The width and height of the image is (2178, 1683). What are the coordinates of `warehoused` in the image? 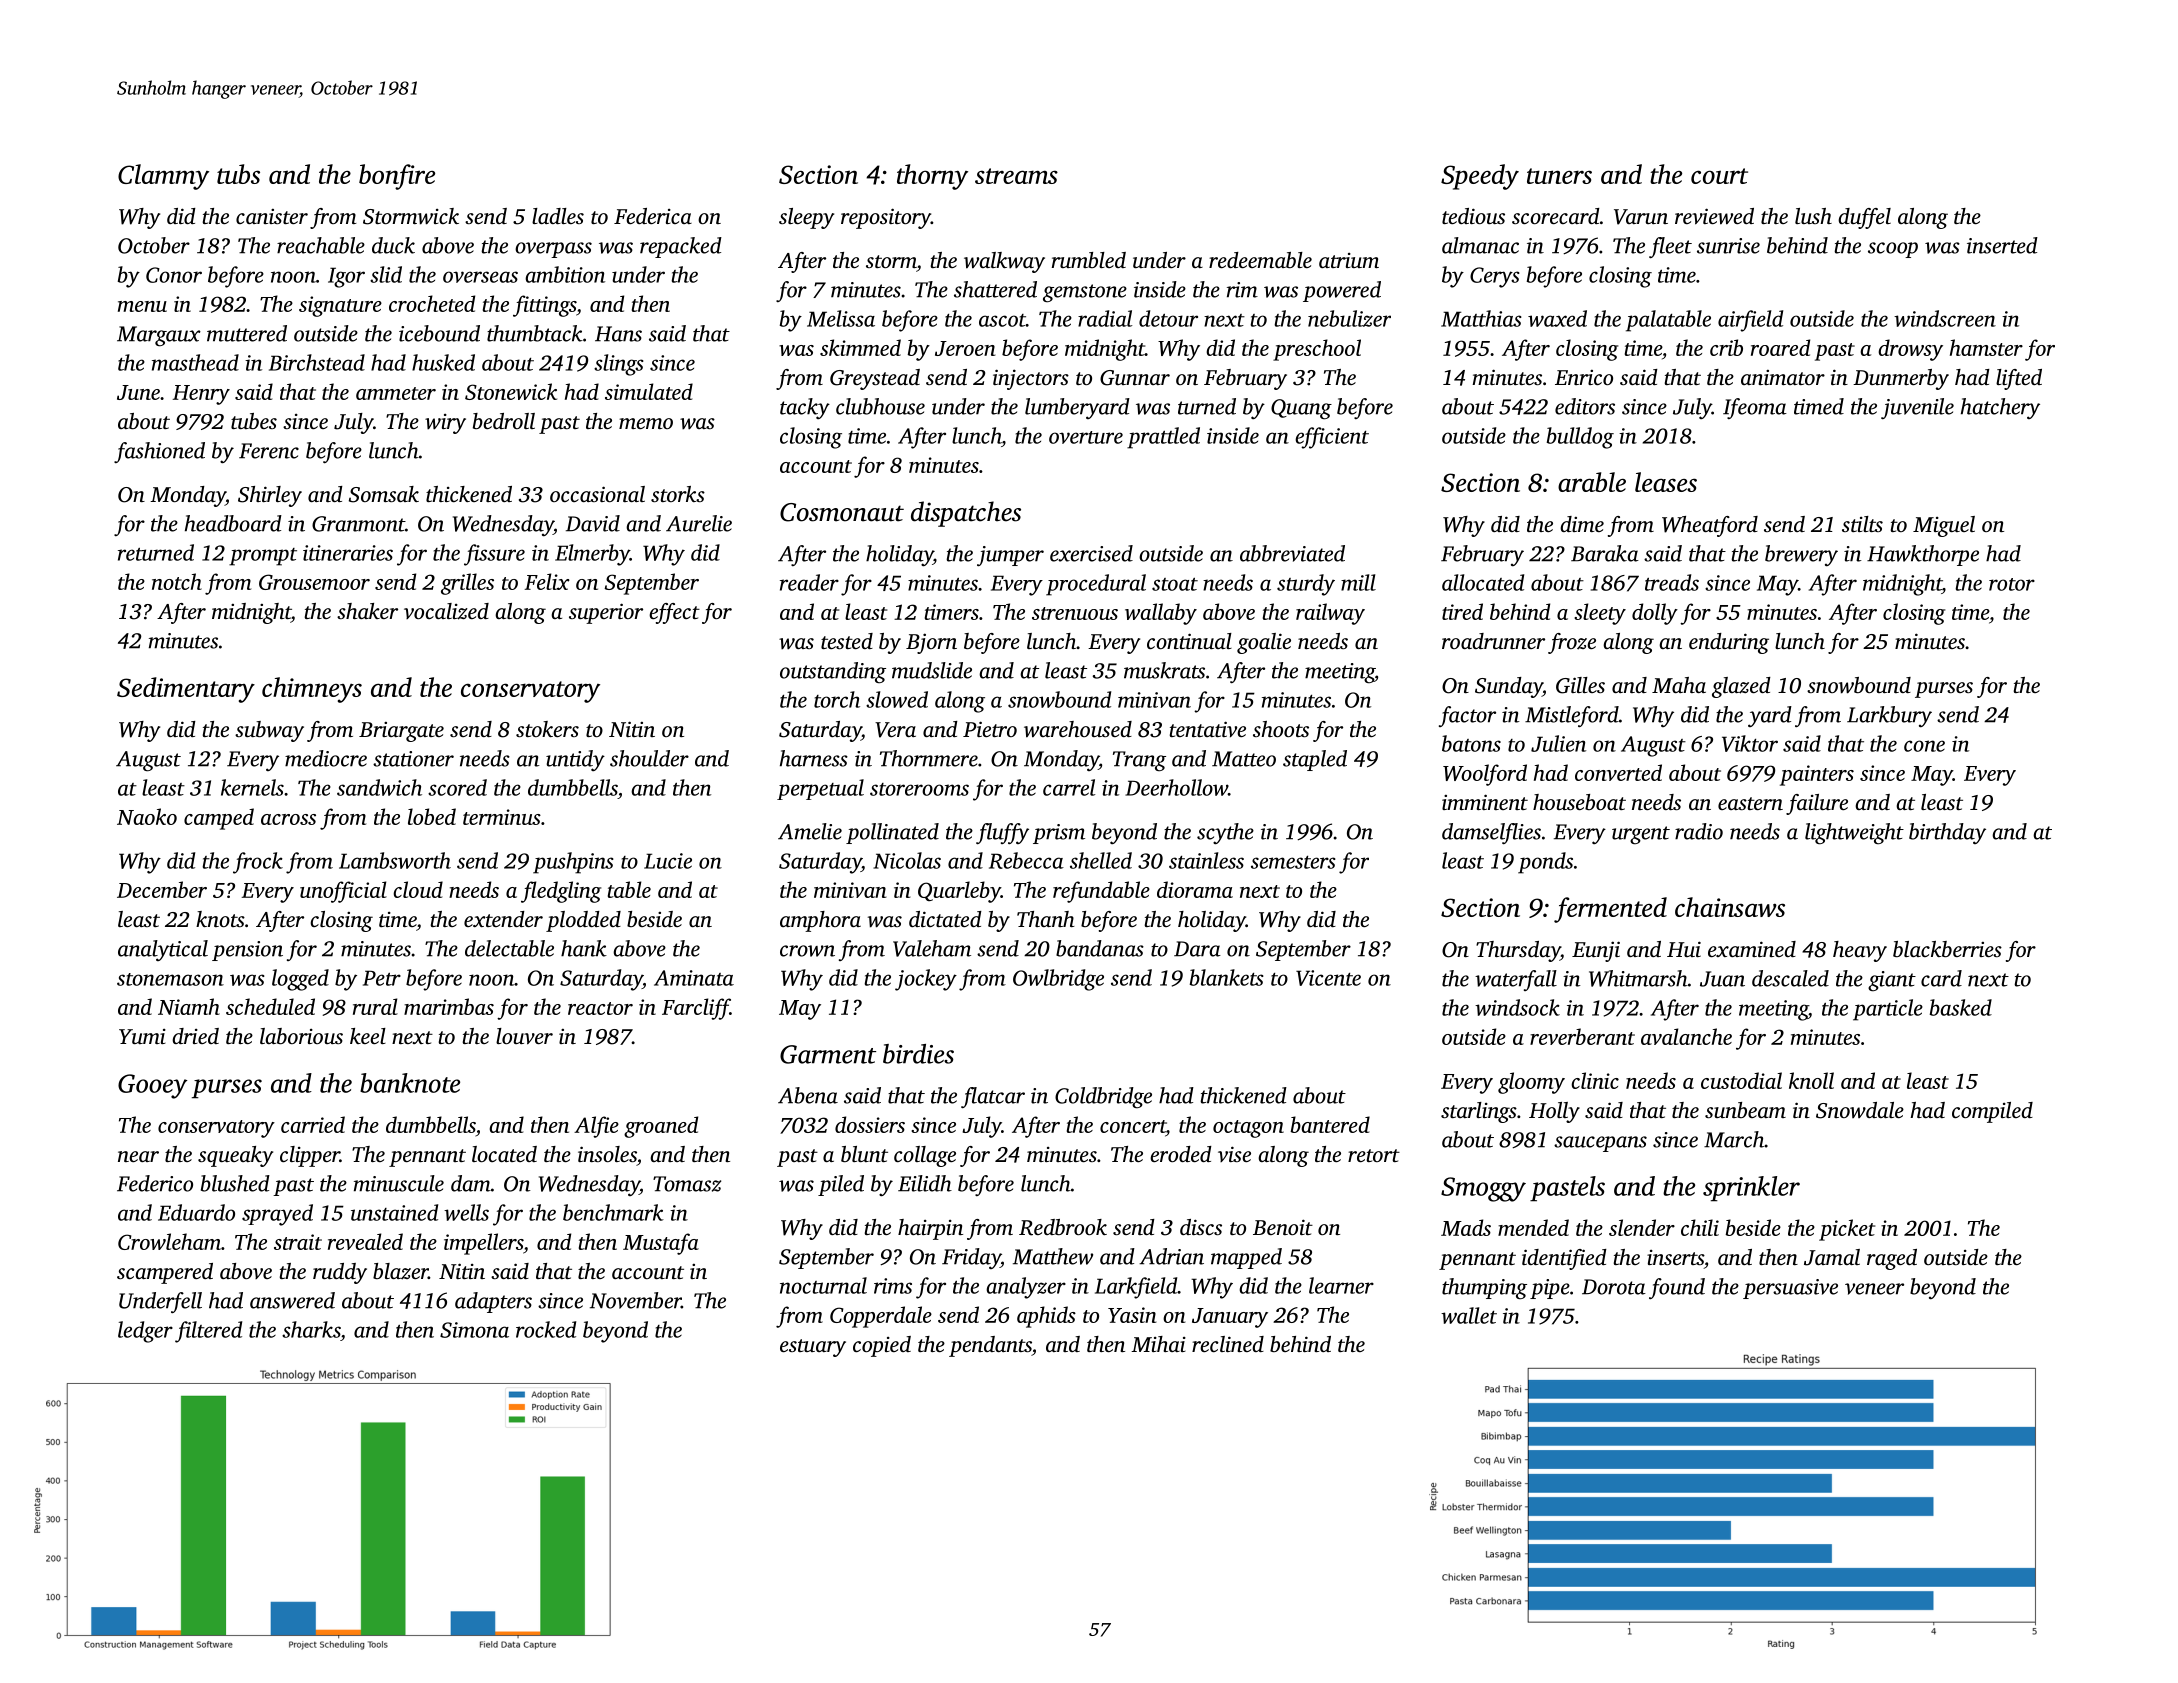 It's located at (1078, 729).
